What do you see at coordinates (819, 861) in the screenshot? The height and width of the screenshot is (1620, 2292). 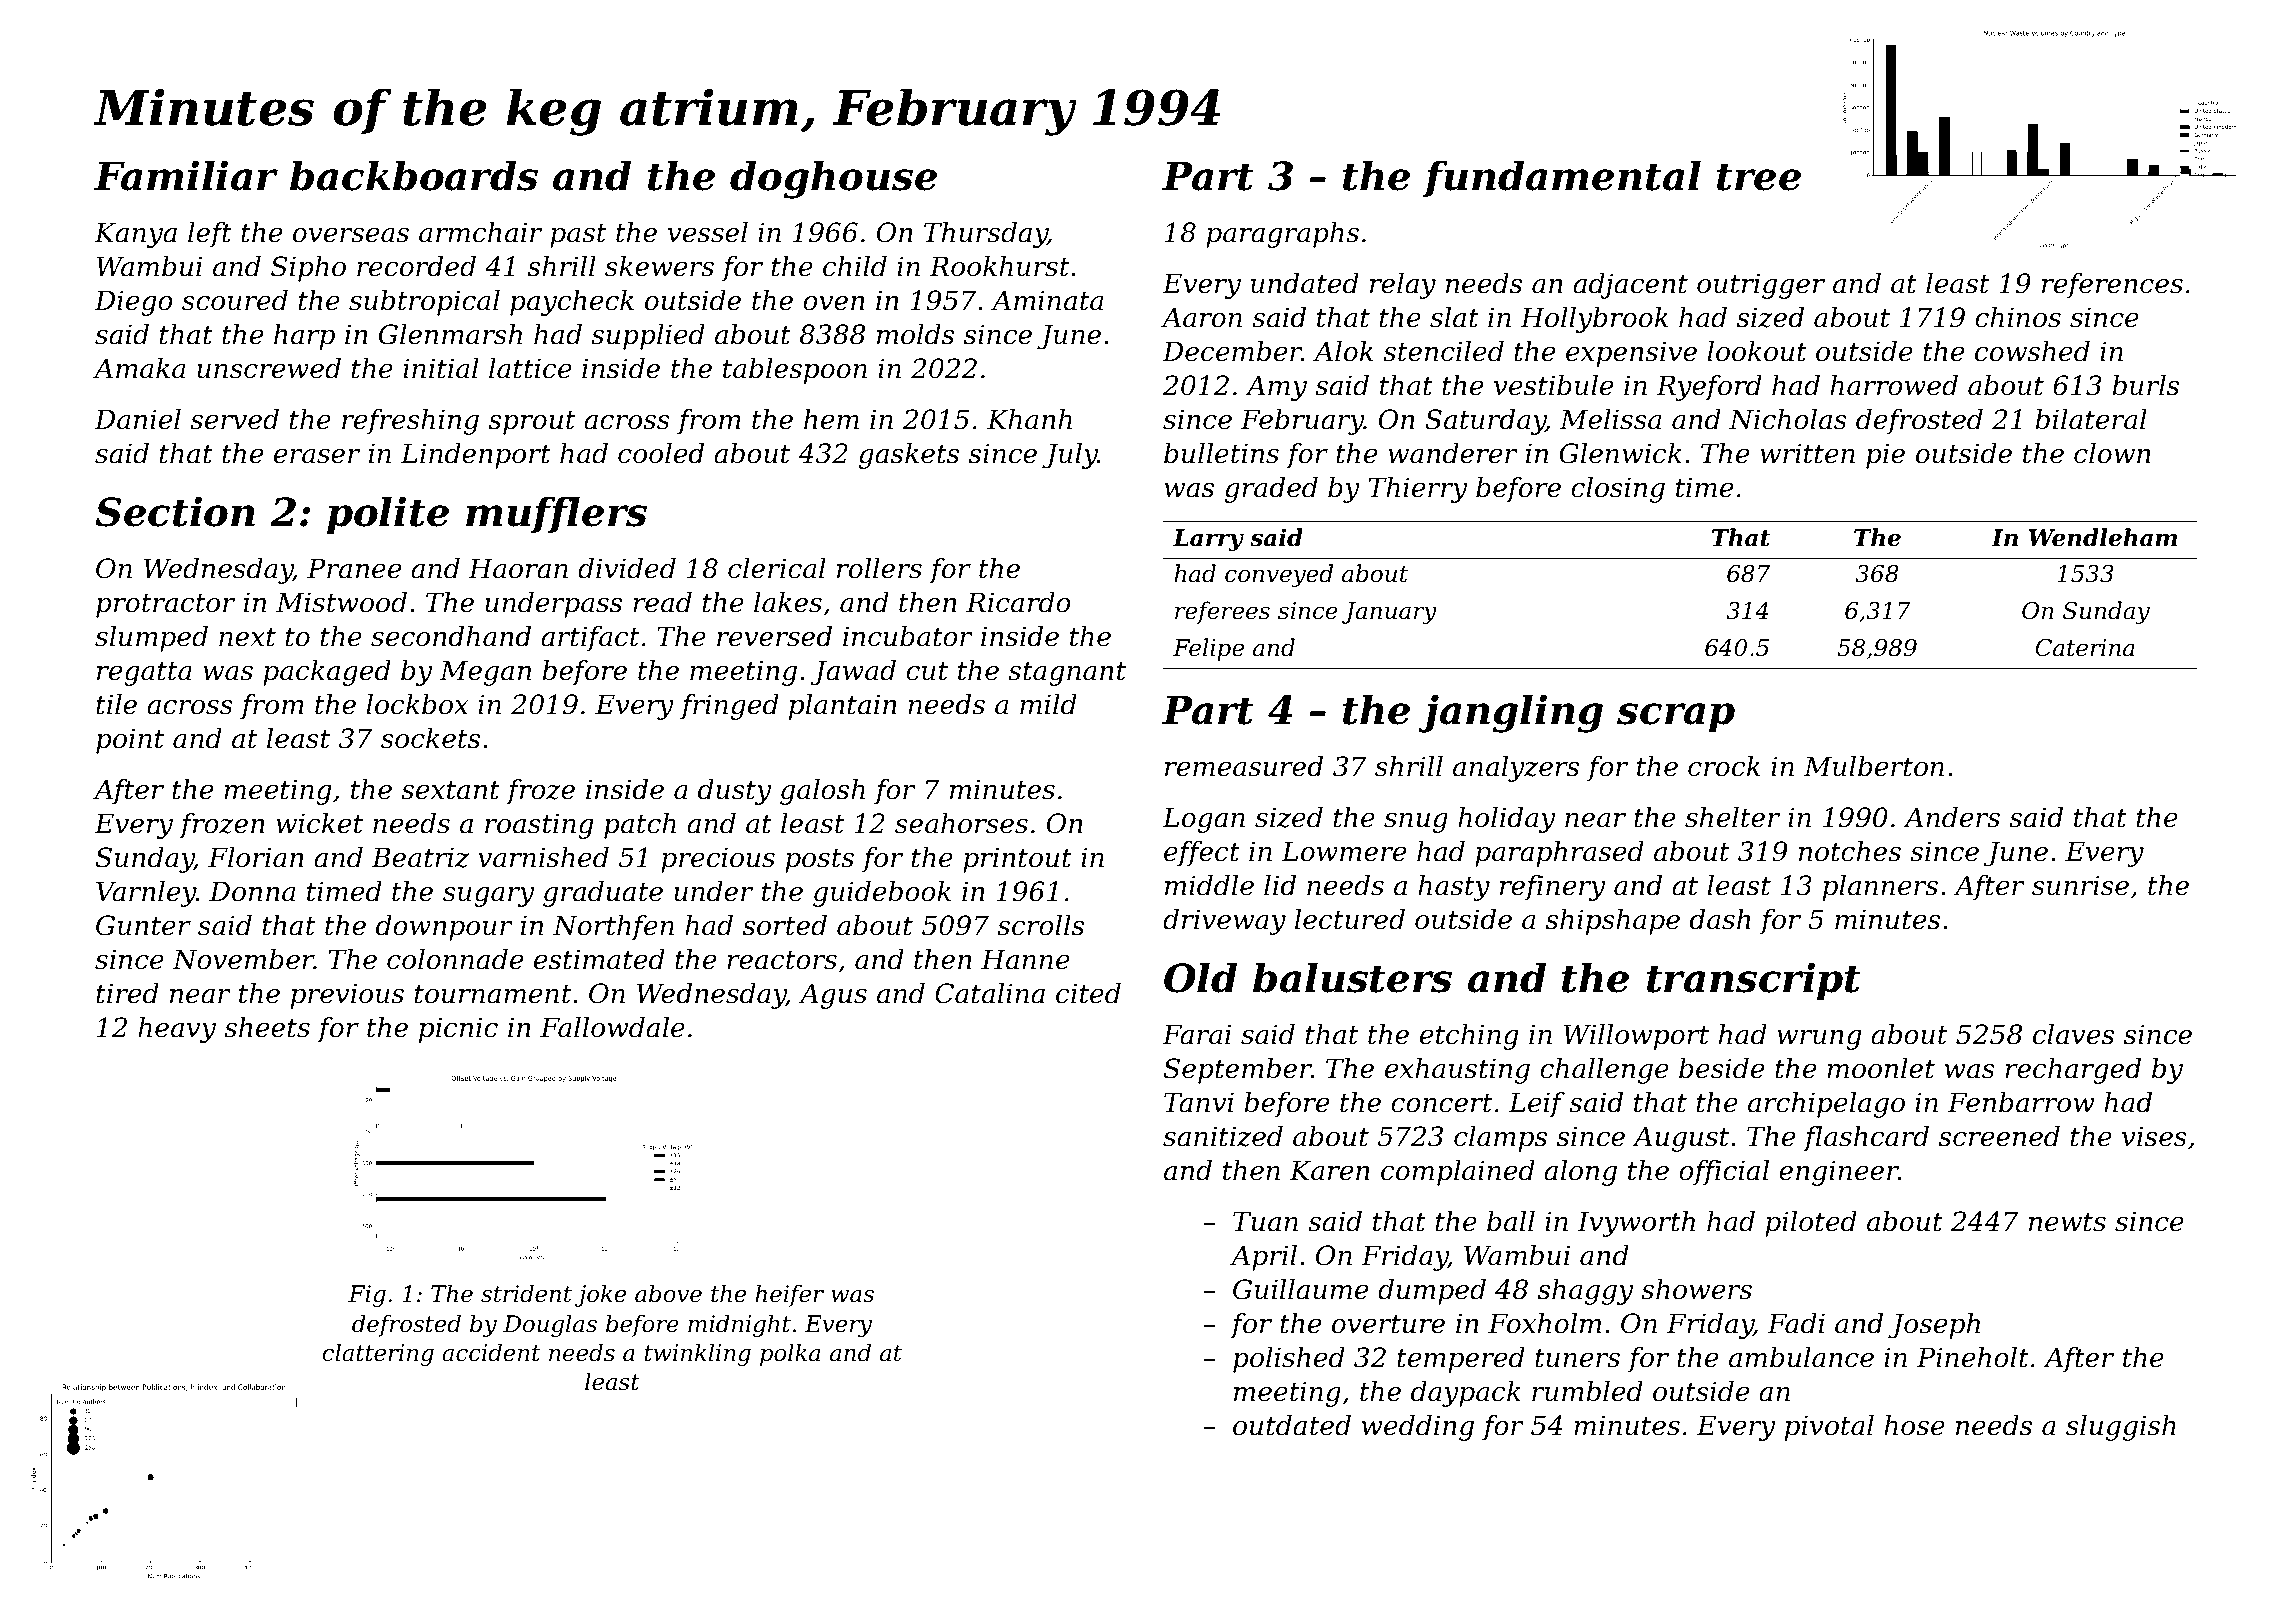 I see `posts` at bounding box center [819, 861].
